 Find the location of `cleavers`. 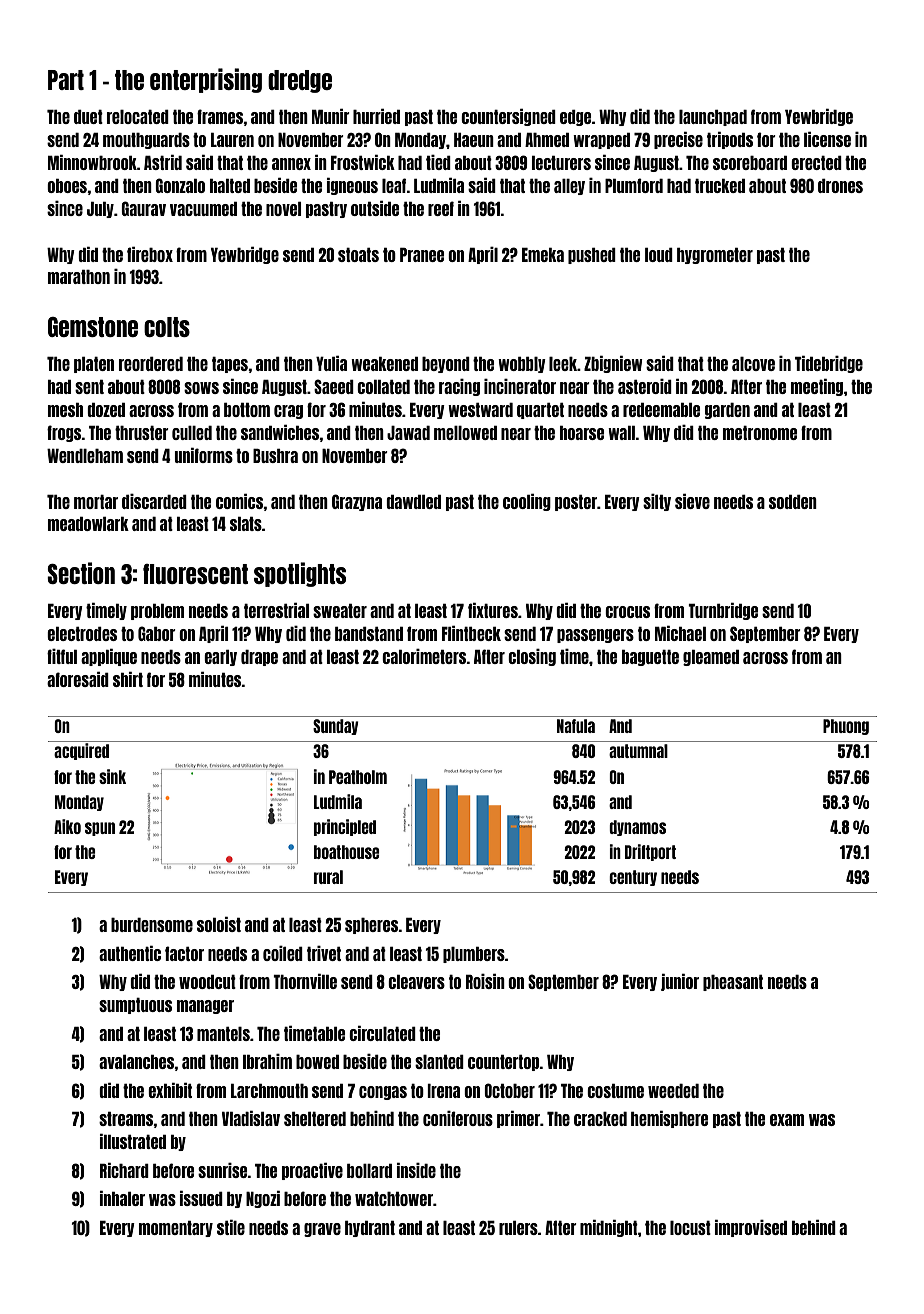

cleavers is located at coordinates (416, 982).
